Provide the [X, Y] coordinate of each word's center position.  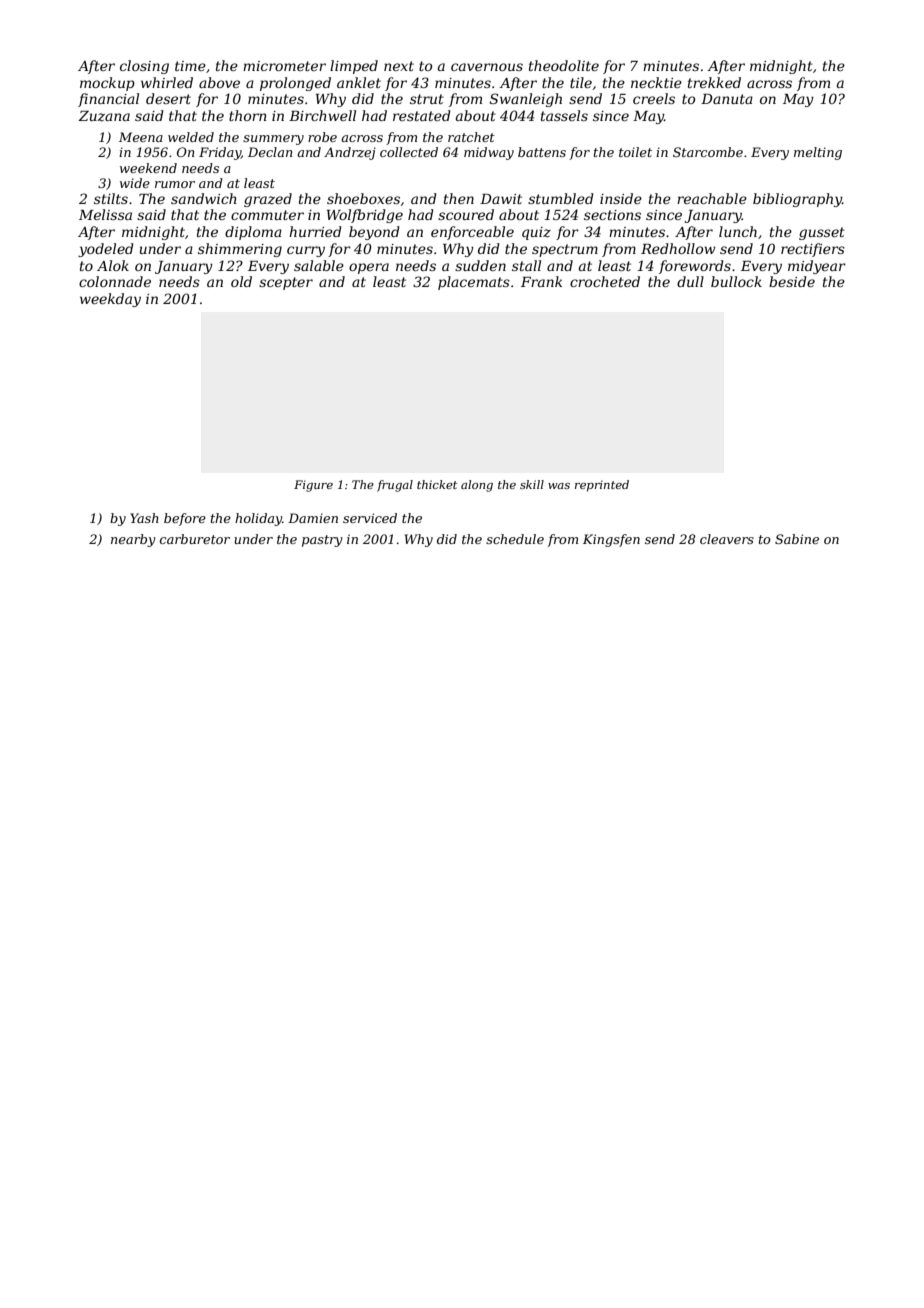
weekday [110, 300]
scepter [286, 283]
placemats [474, 283]
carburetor [195, 539]
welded [191, 137]
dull [690, 281]
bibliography [797, 200]
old [241, 281]
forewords [695, 267]
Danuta [727, 99]
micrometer [284, 66]
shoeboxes [363, 198]
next [399, 66]
